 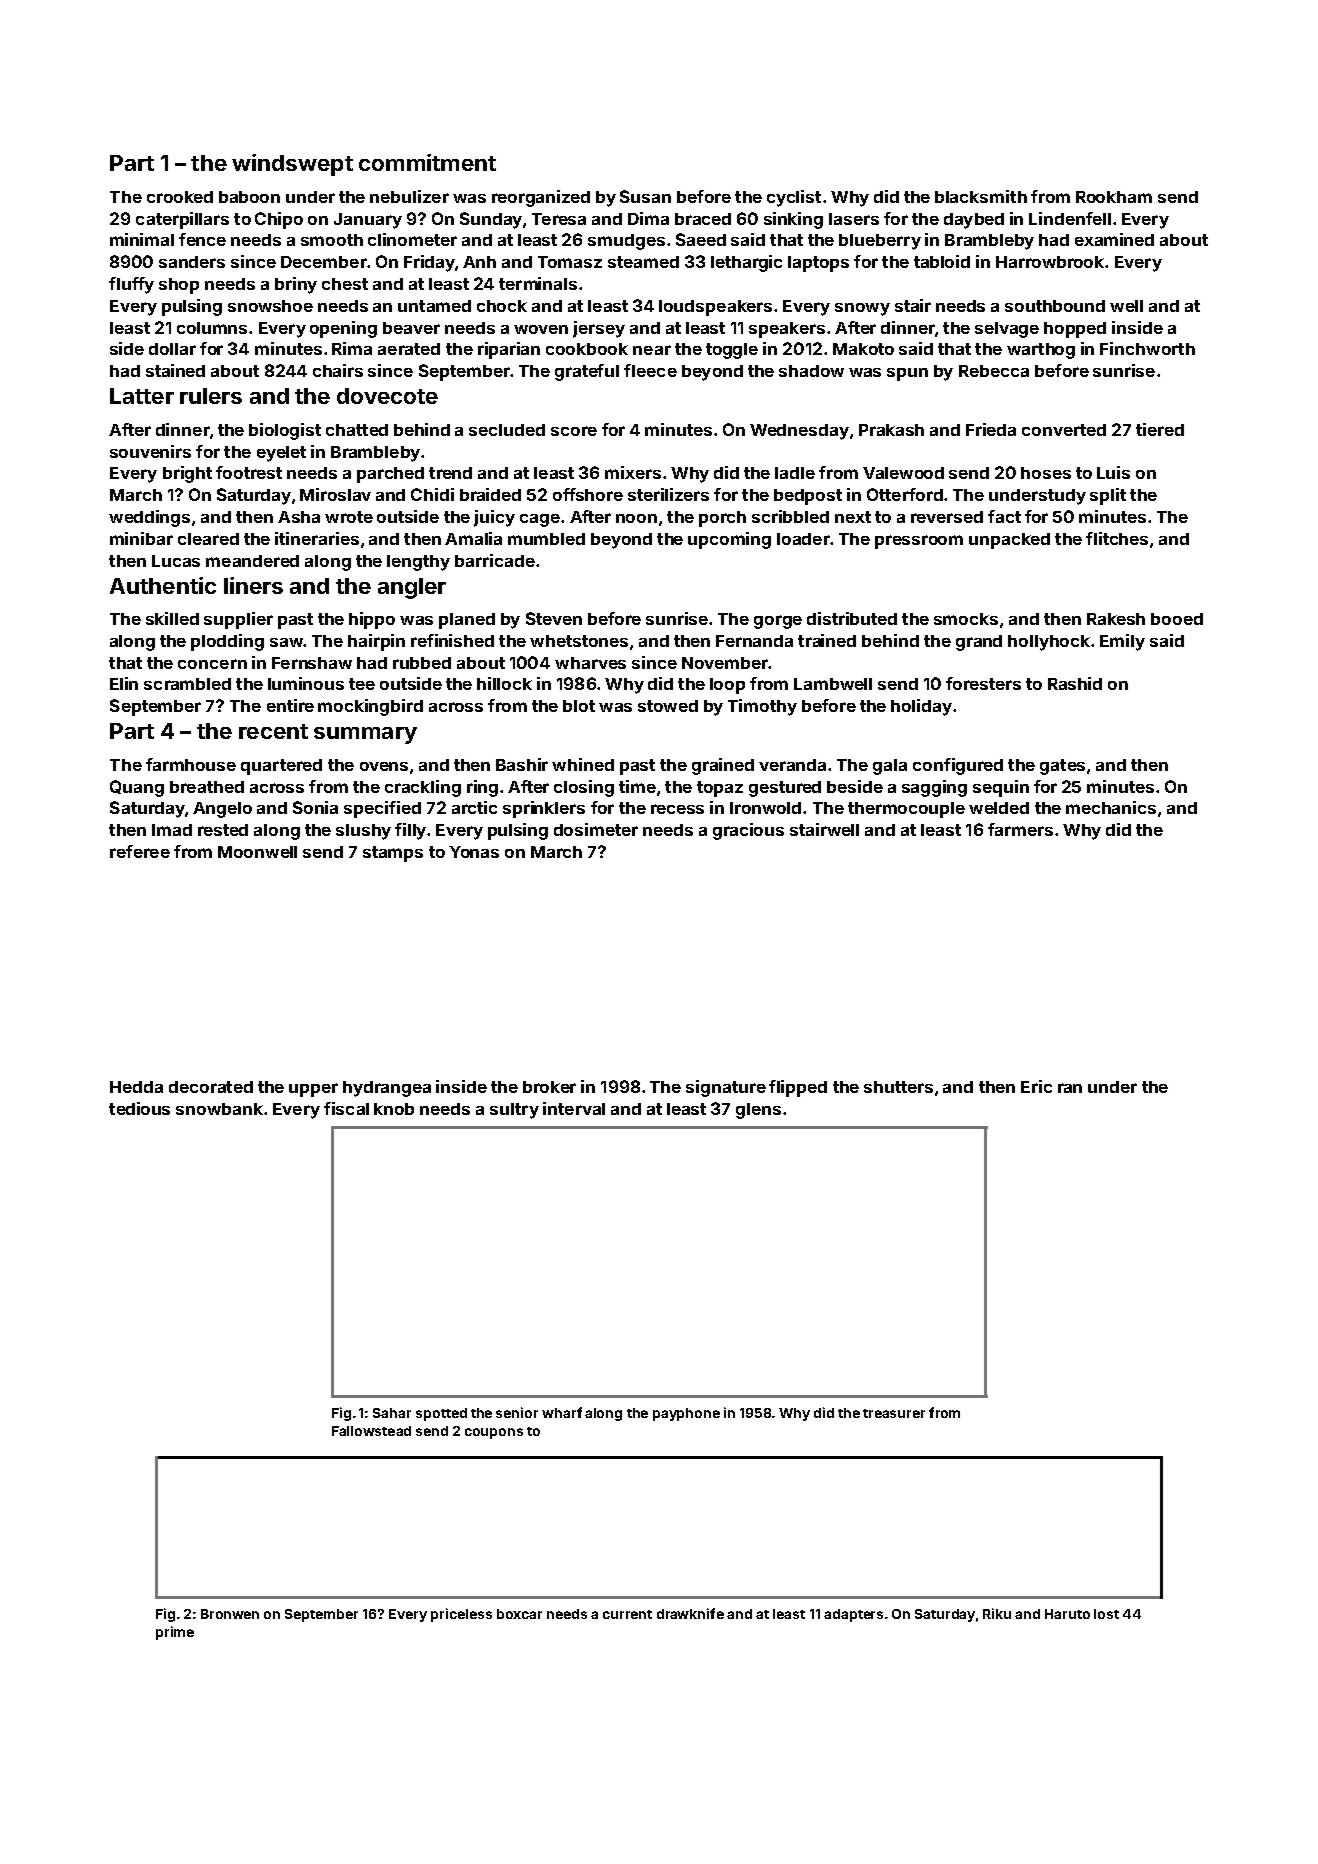 I want to click on skilled, so click(x=172, y=618).
